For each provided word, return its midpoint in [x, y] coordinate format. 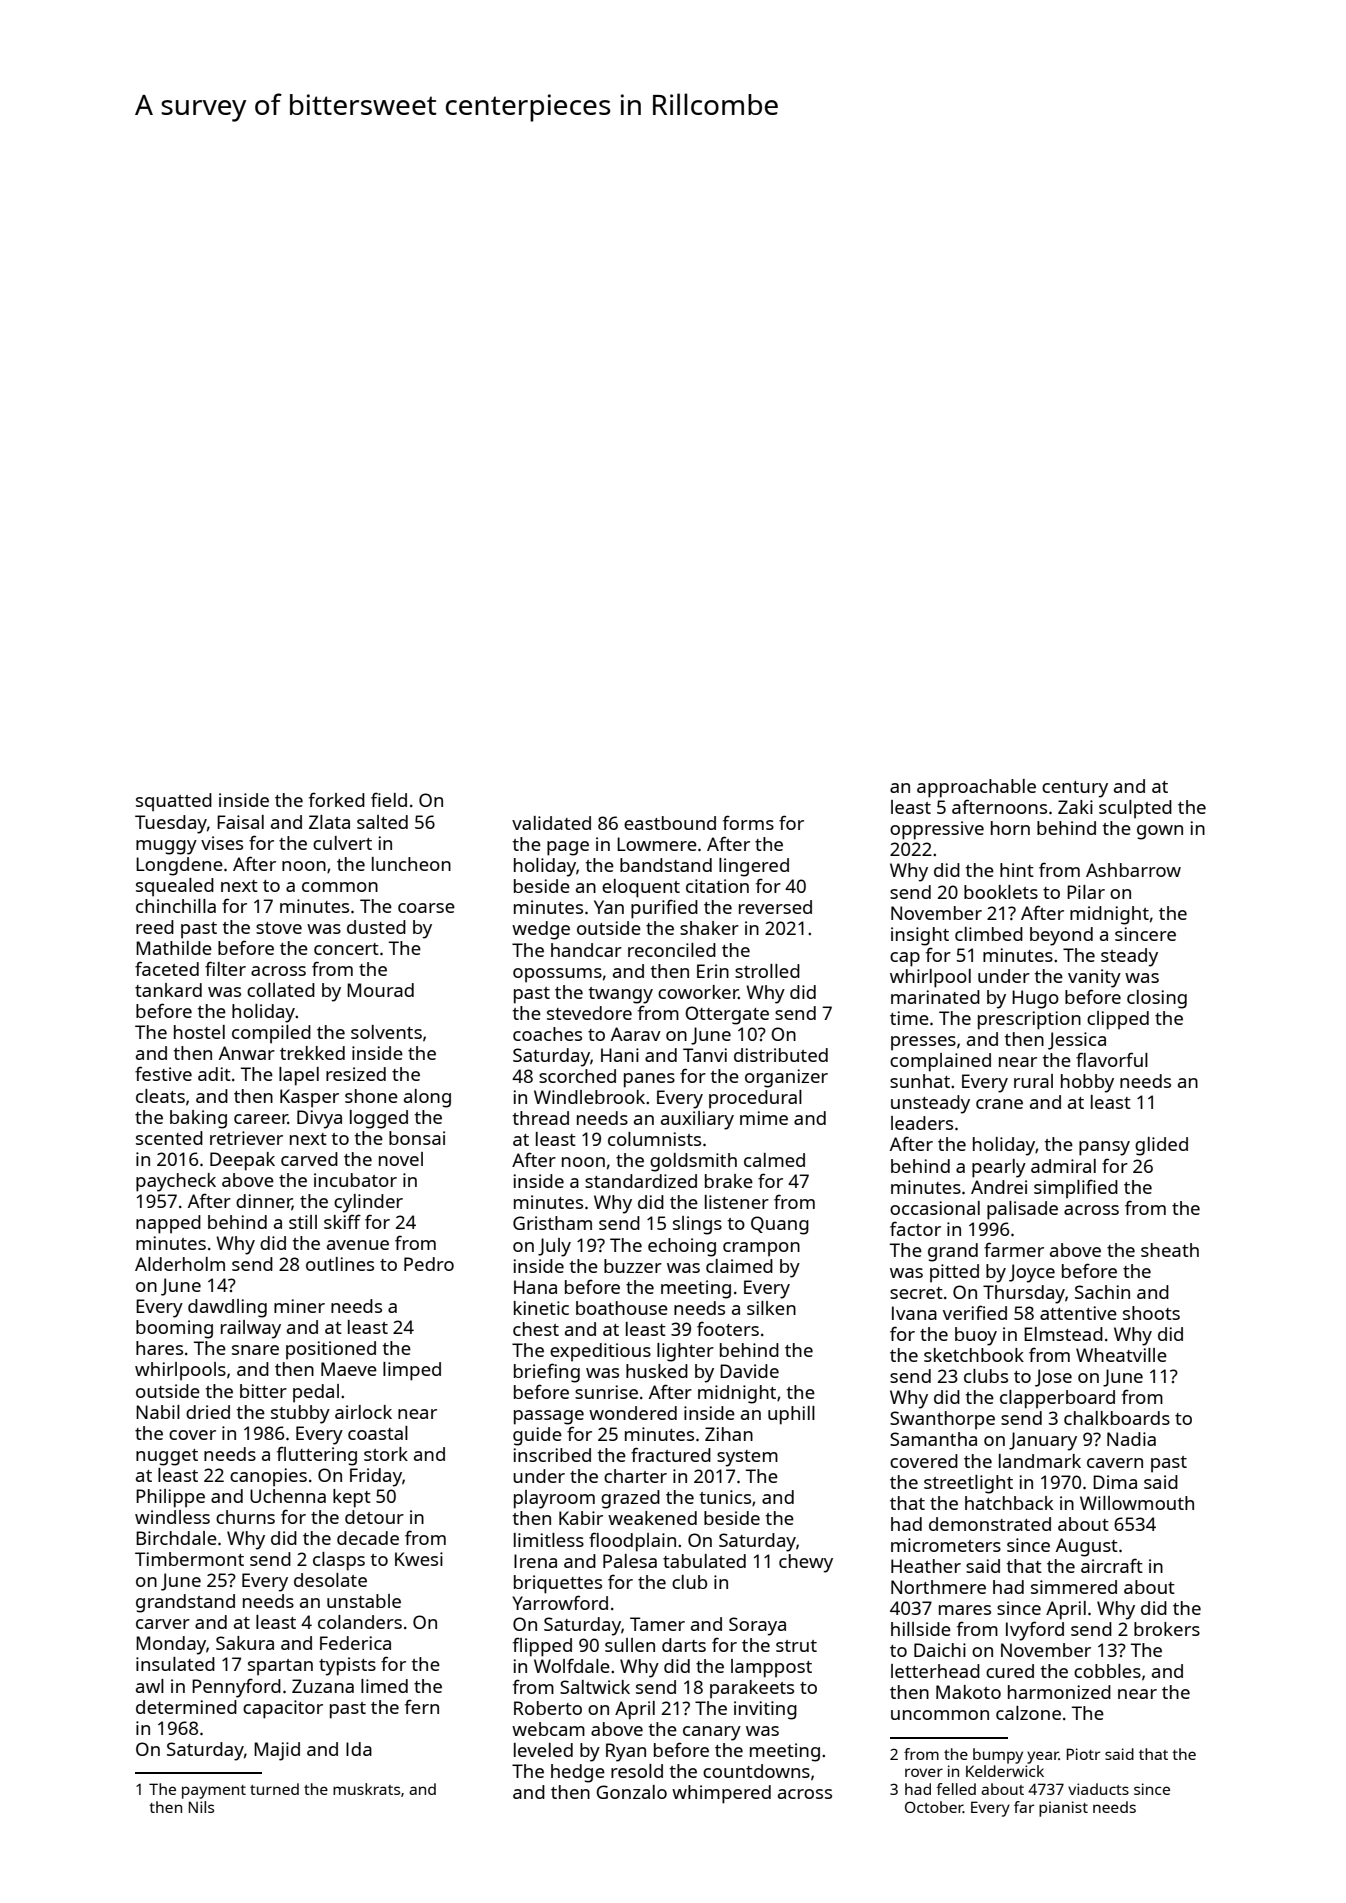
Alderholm [180, 1264]
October [934, 1807]
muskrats [366, 1789]
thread [541, 1118]
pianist [1063, 1809]
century [1075, 789]
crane [999, 1104]
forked [337, 799]
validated [551, 823]
